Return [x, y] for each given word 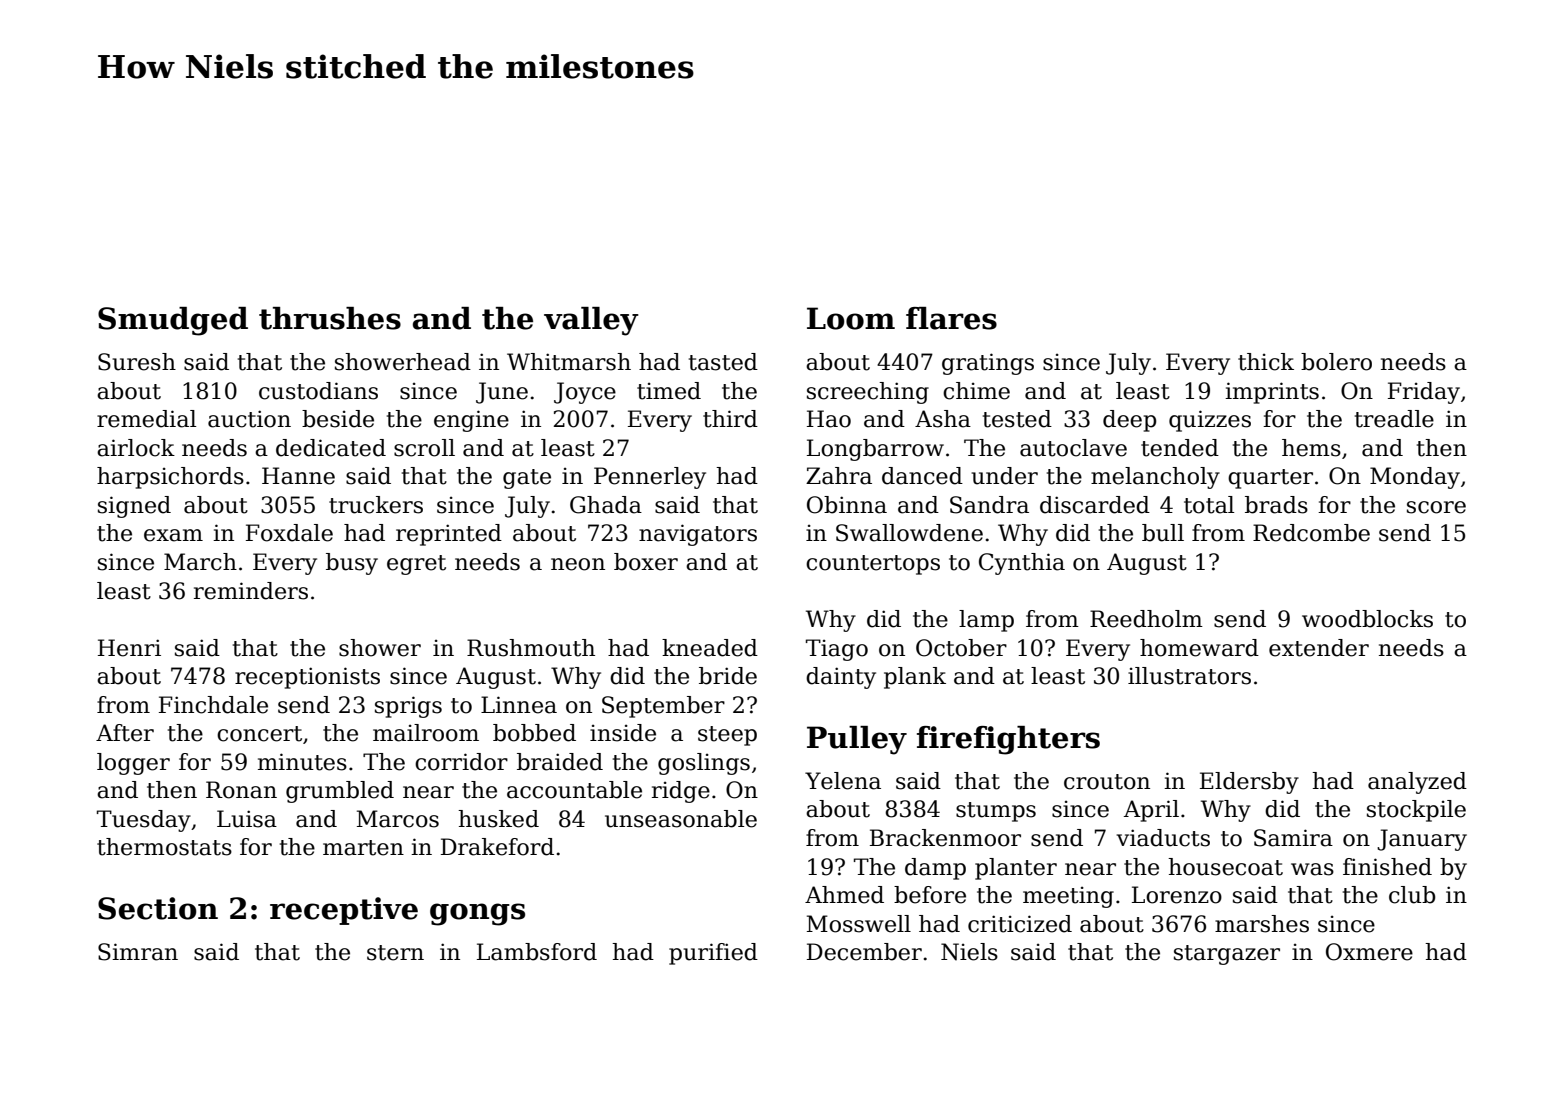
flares [951, 318]
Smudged [173, 321]
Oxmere [1369, 952]
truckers [376, 505]
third [730, 419]
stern [395, 953]
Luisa [247, 819]
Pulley [857, 740]
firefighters [1008, 740]
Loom [851, 318]
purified [713, 954]
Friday [1424, 393]
